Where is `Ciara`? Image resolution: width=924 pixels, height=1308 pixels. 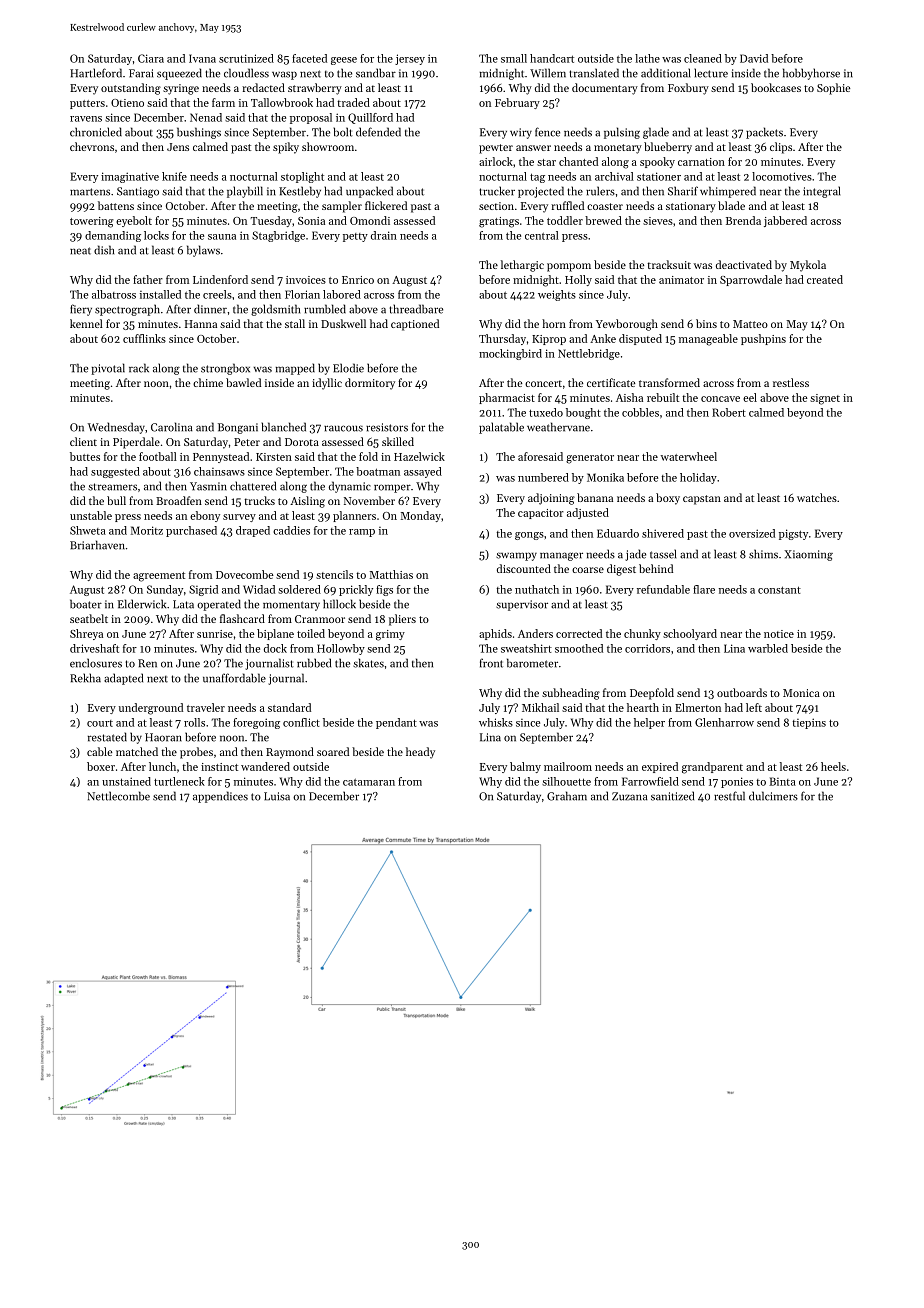
Ciara is located at coordinates (151, 58).
